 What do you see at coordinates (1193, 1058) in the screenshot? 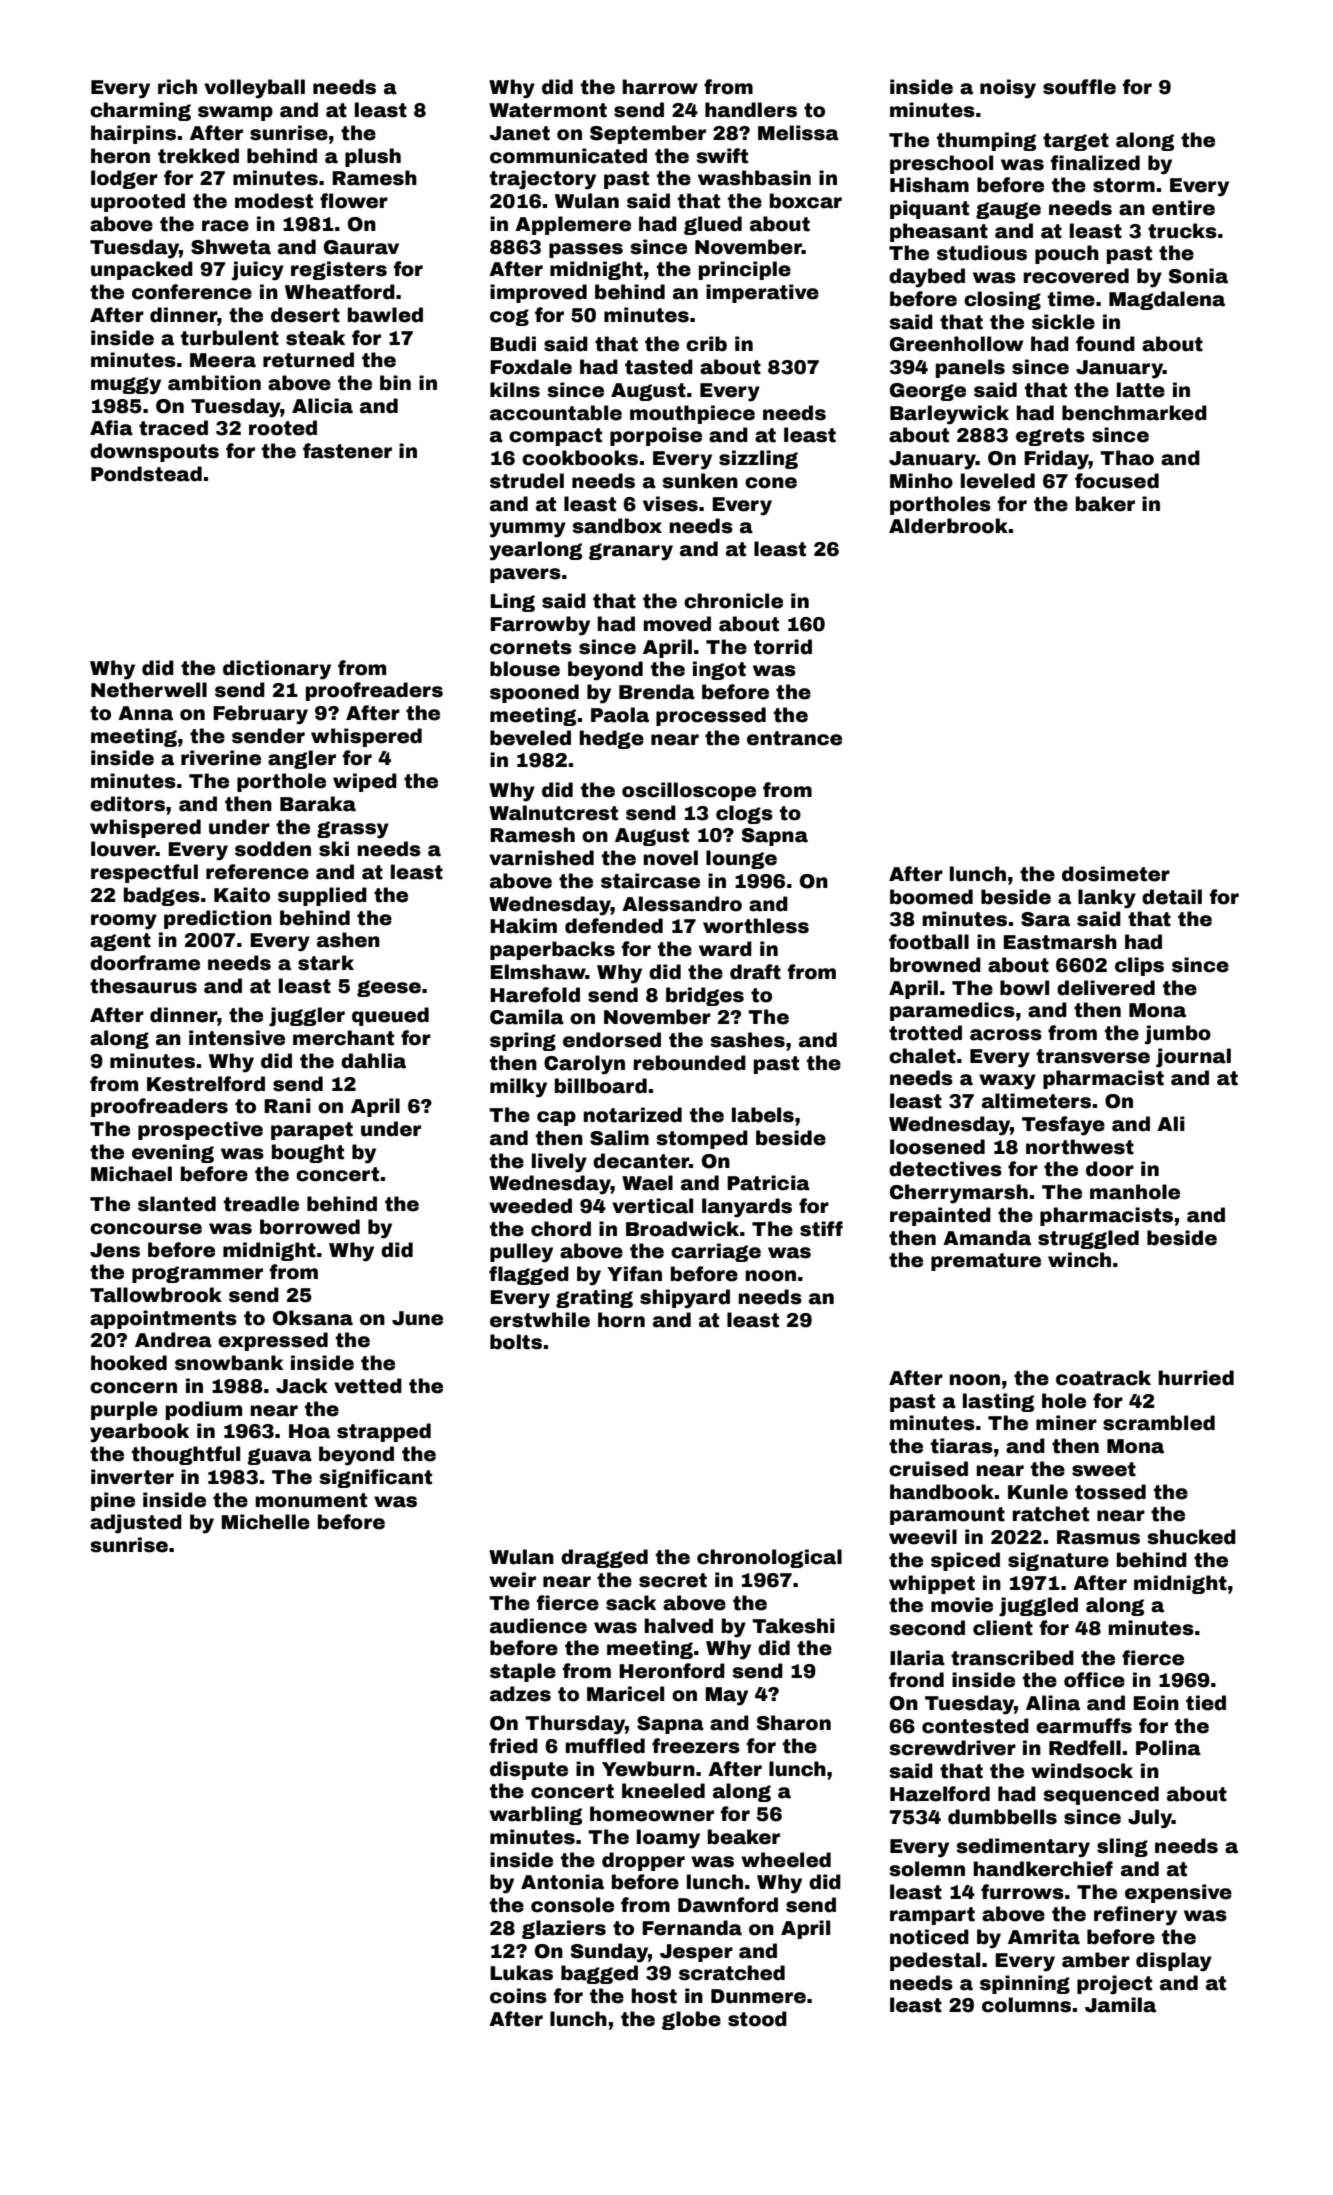
I see `journal` at bounding box center [1193, 1058].
